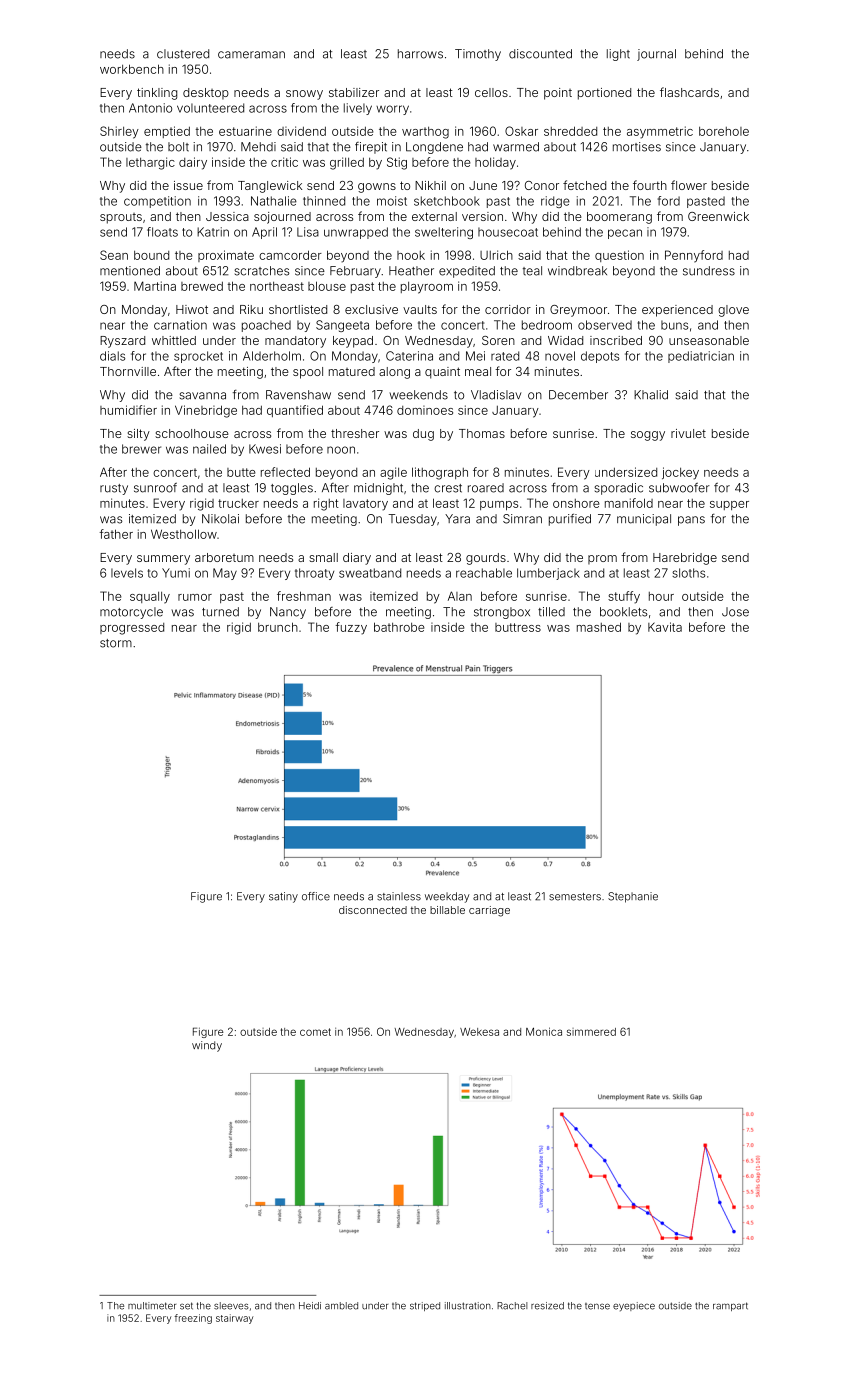  I want to click on Rachel, so click(512, 1306).
